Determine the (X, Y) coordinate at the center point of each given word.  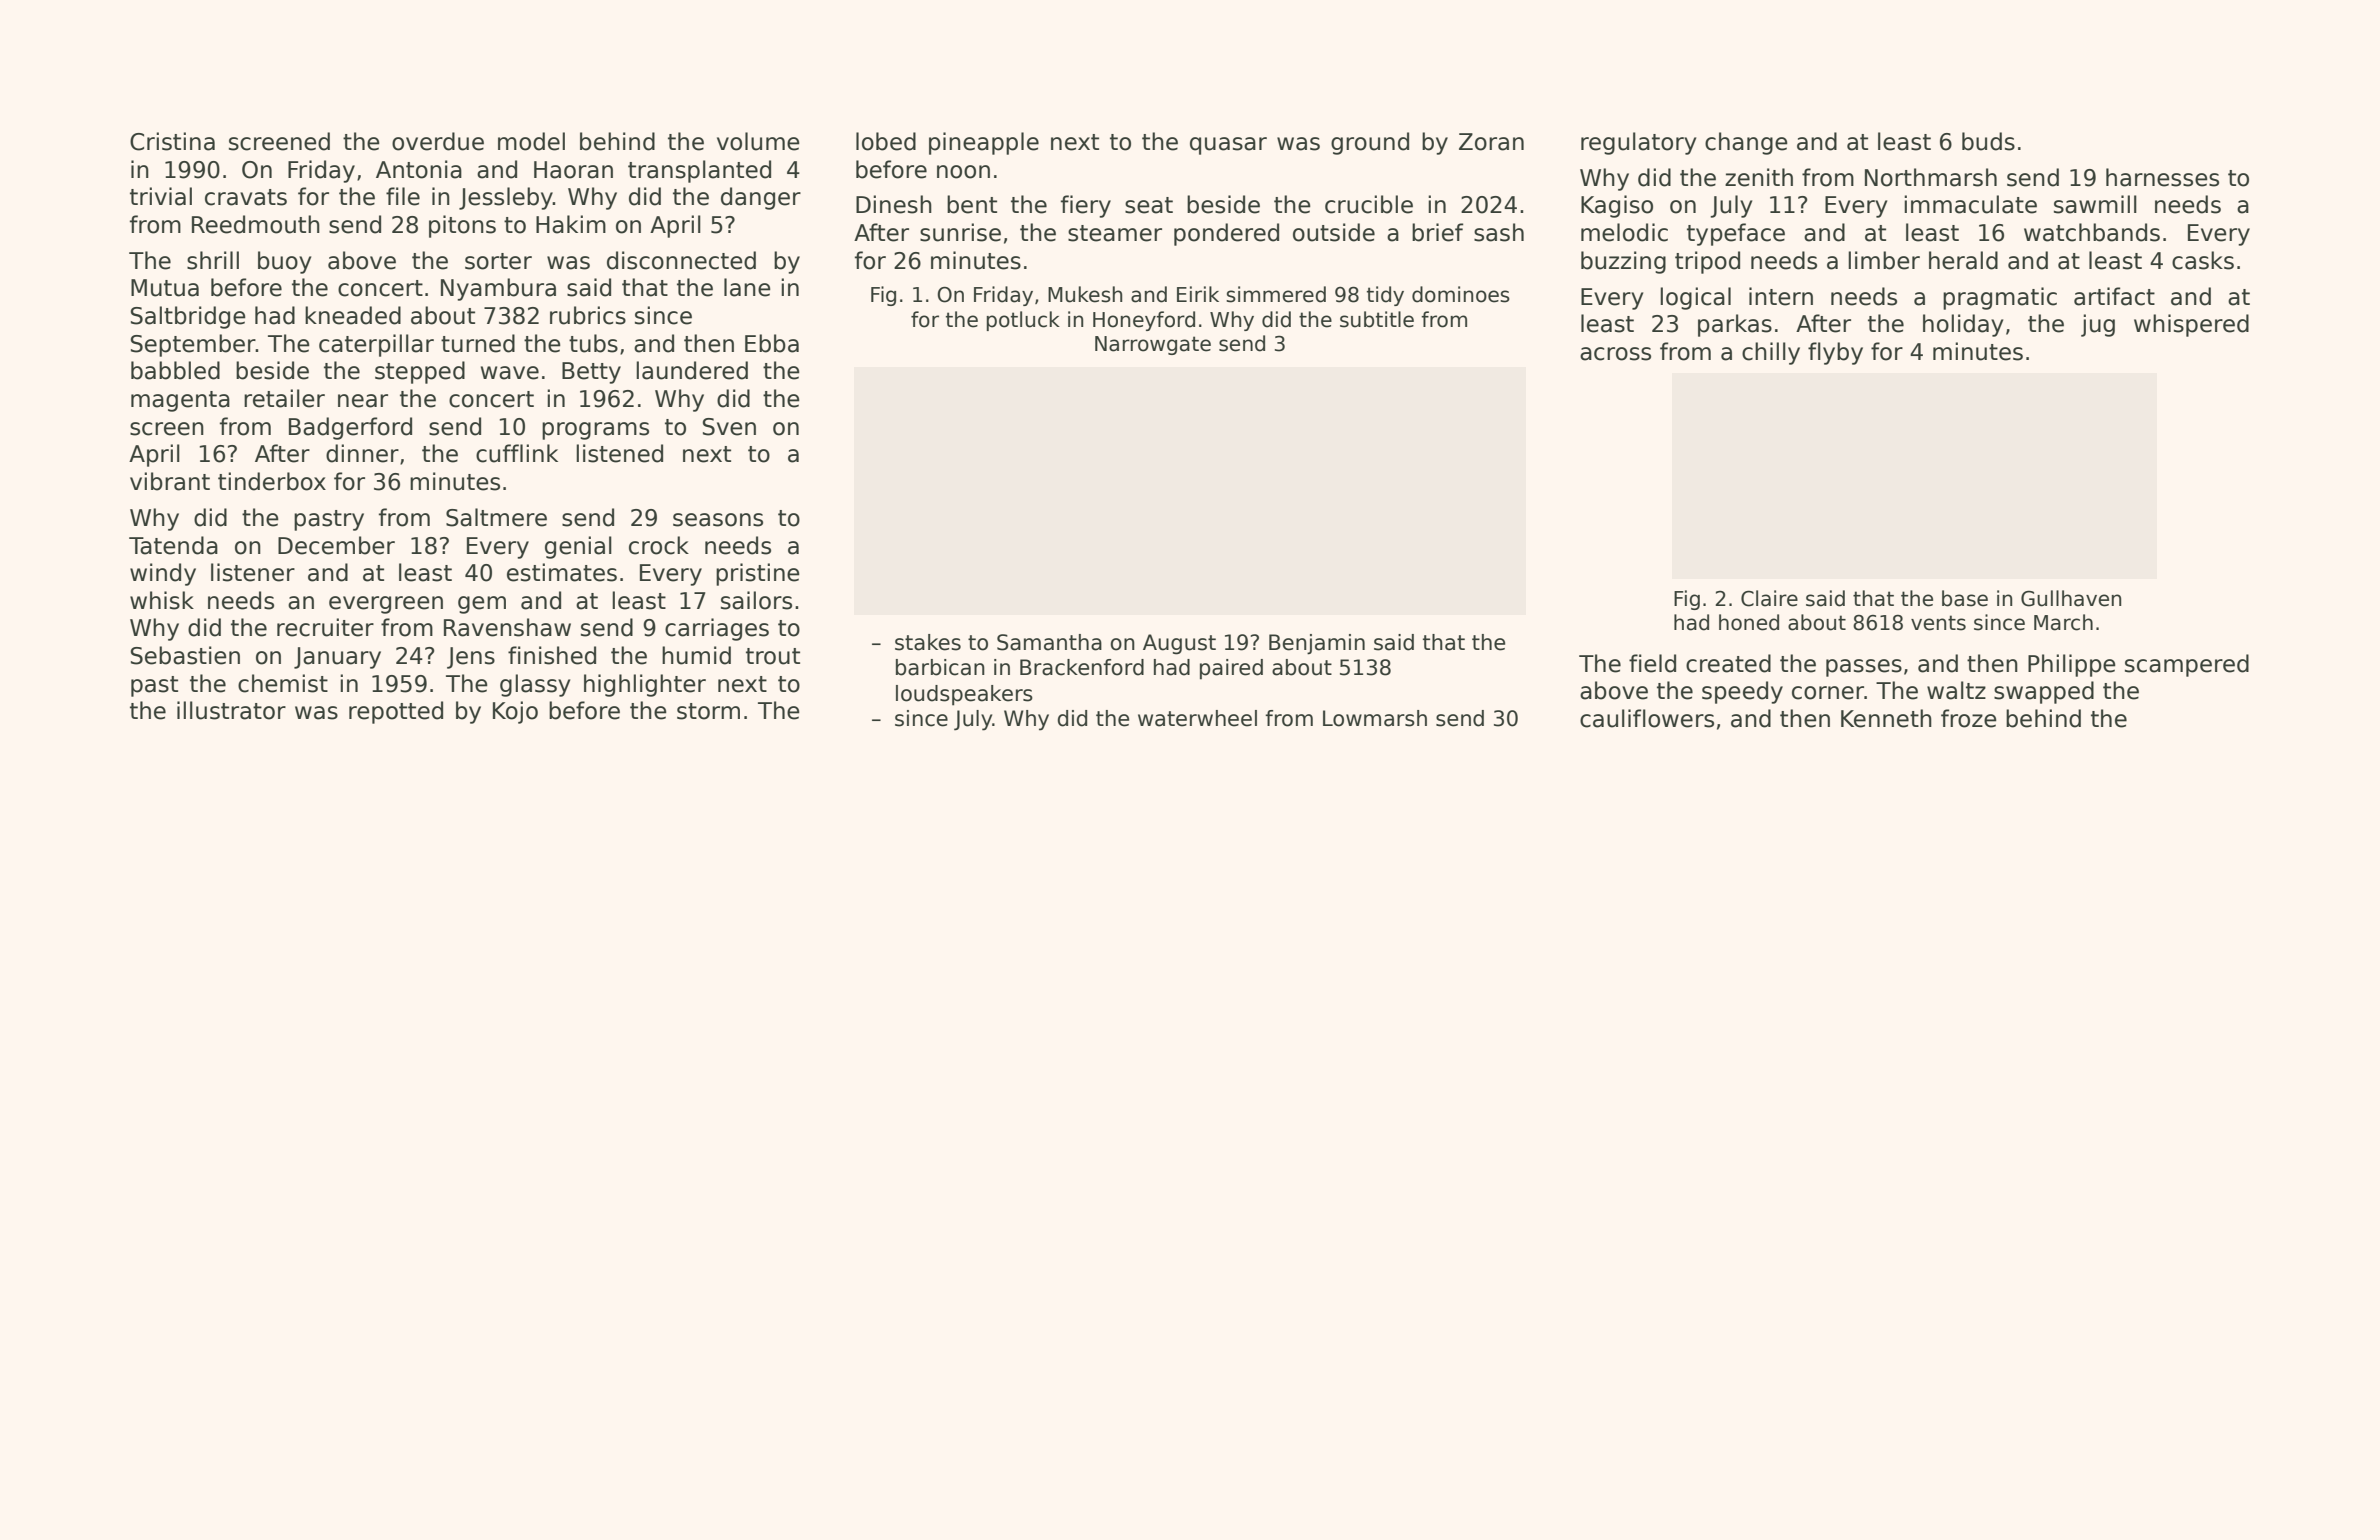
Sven (729, 427)
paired (1231, 669)
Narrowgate (1153, 345)
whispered (2191, 325)
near (363, 401)
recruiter (325, 627)
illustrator (231, 710)
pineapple (984, 143)
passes (1864, 668)
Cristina (172, 141)
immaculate (1970, 204)
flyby (1835, 353)
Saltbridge (188, 317)
